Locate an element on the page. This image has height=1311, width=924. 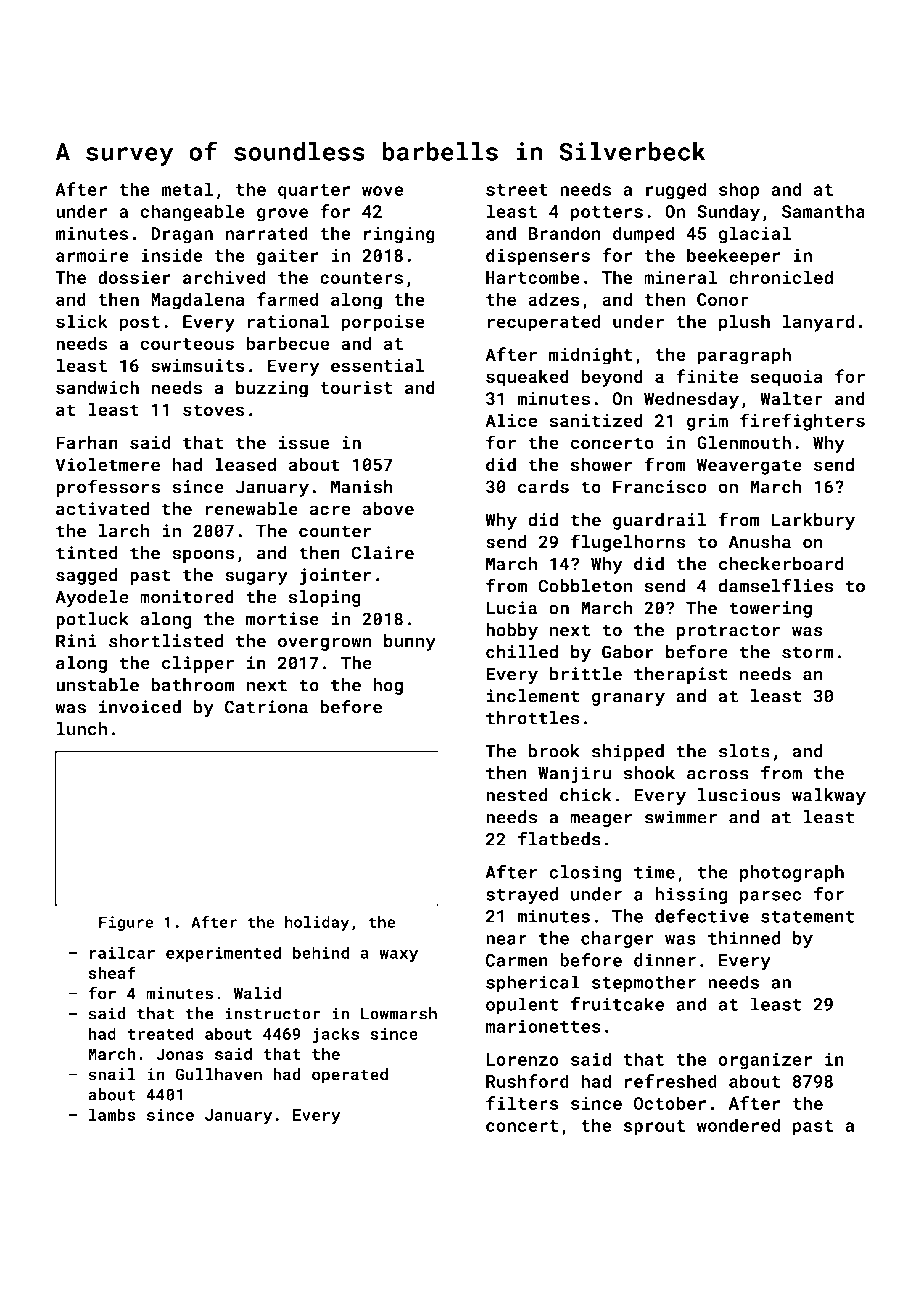
lambs is located at coordinates (112, 1114).
